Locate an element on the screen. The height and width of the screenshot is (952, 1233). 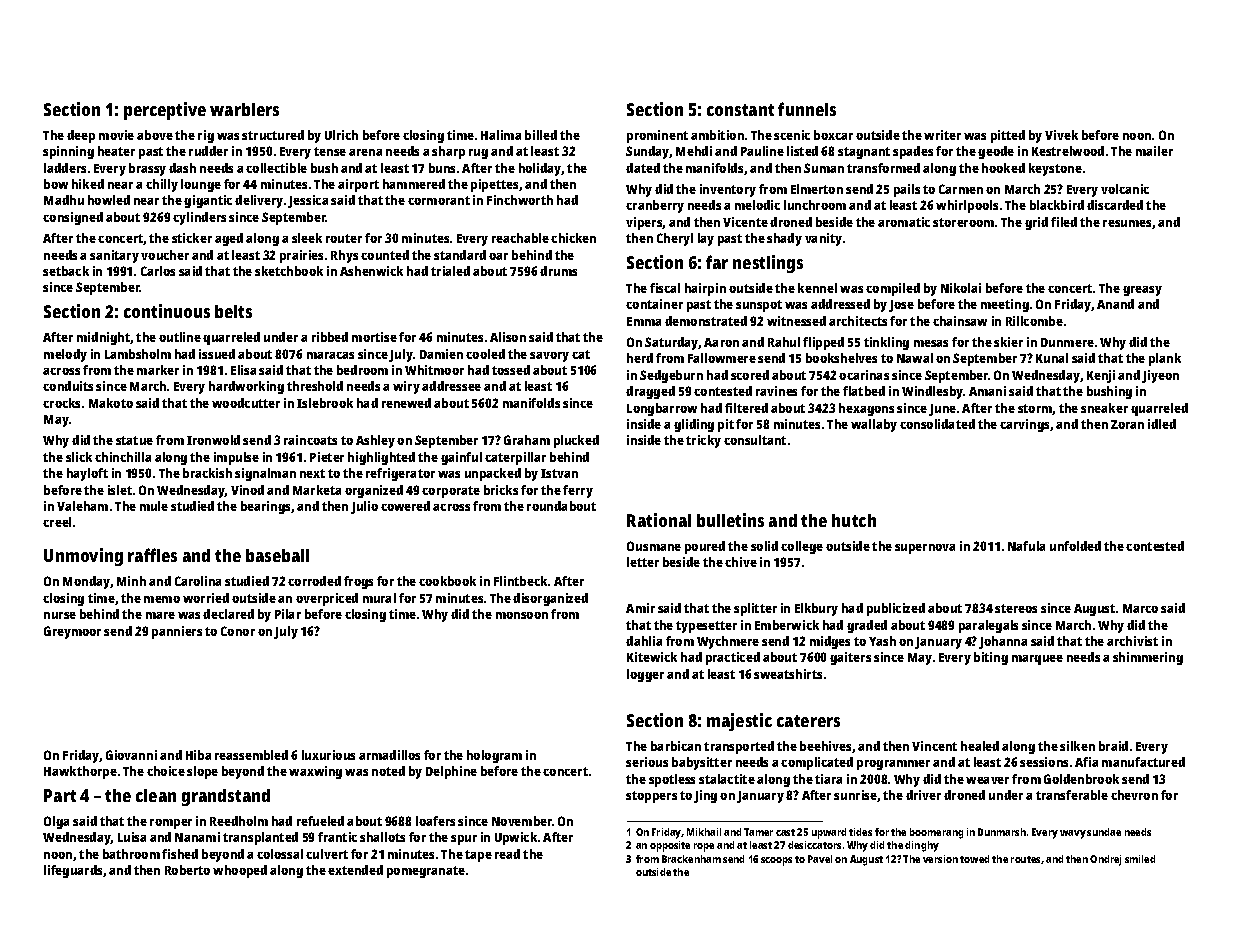
architects is located at coordinates (858, 321).
